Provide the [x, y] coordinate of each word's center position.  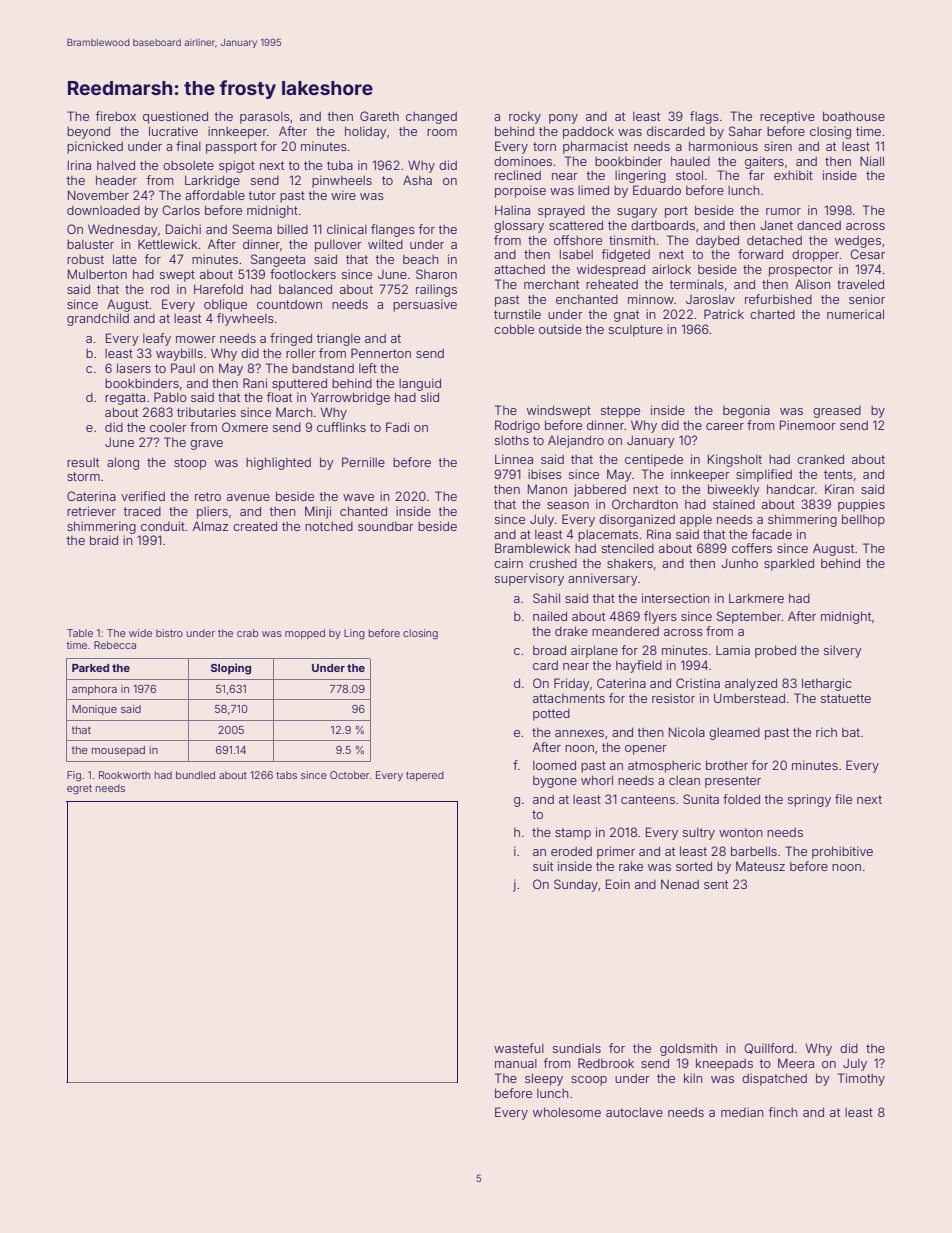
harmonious [723, 146]
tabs [286, 775]
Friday [572, 684]
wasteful [519, 1048]
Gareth [379, 116]
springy [809, 800]
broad [549, 650]
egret [79, 790]
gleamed [734, 734]
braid [104, 540]
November [98, 195]
